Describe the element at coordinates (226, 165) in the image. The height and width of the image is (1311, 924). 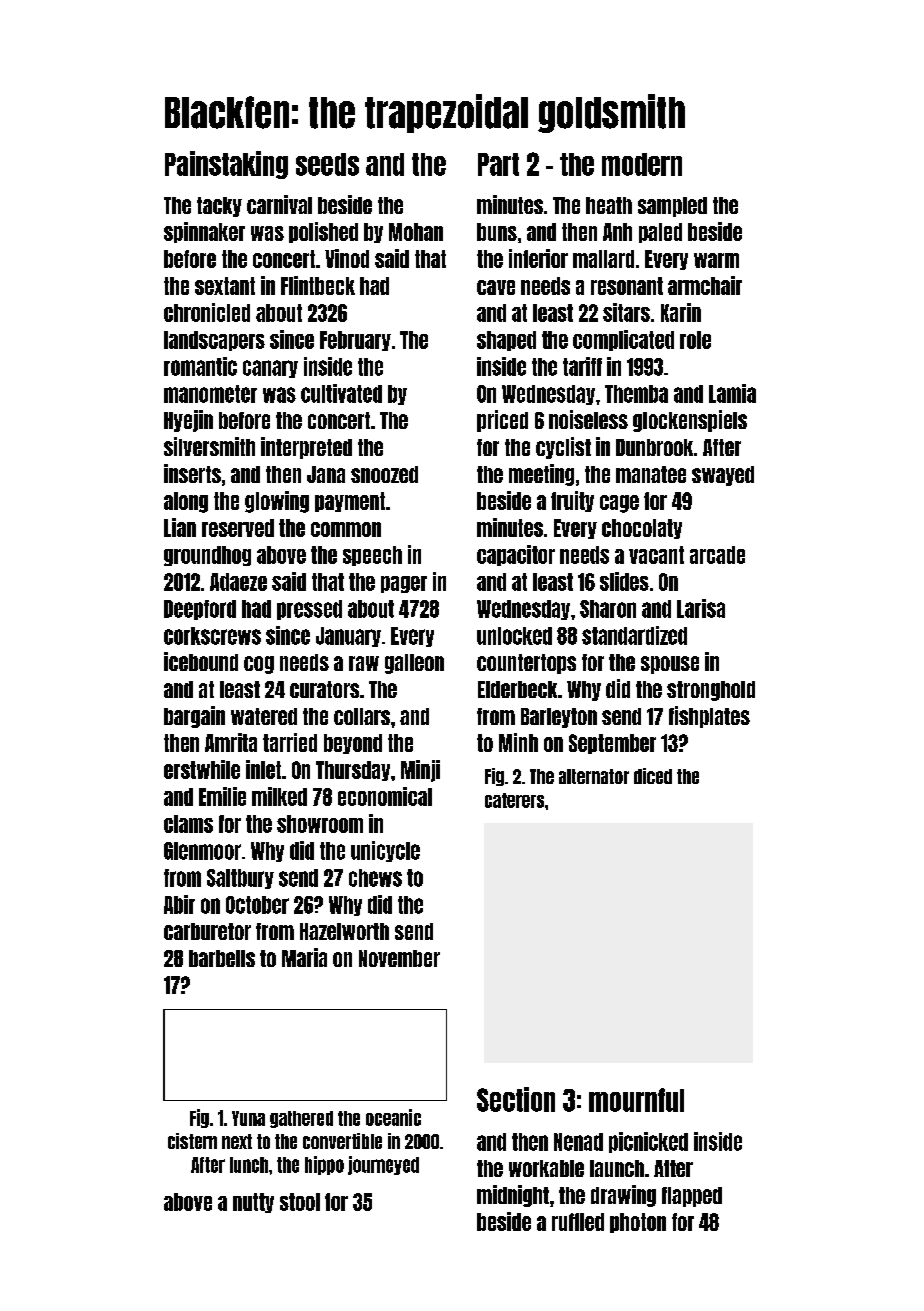
I see `Painstaking` at that location.
